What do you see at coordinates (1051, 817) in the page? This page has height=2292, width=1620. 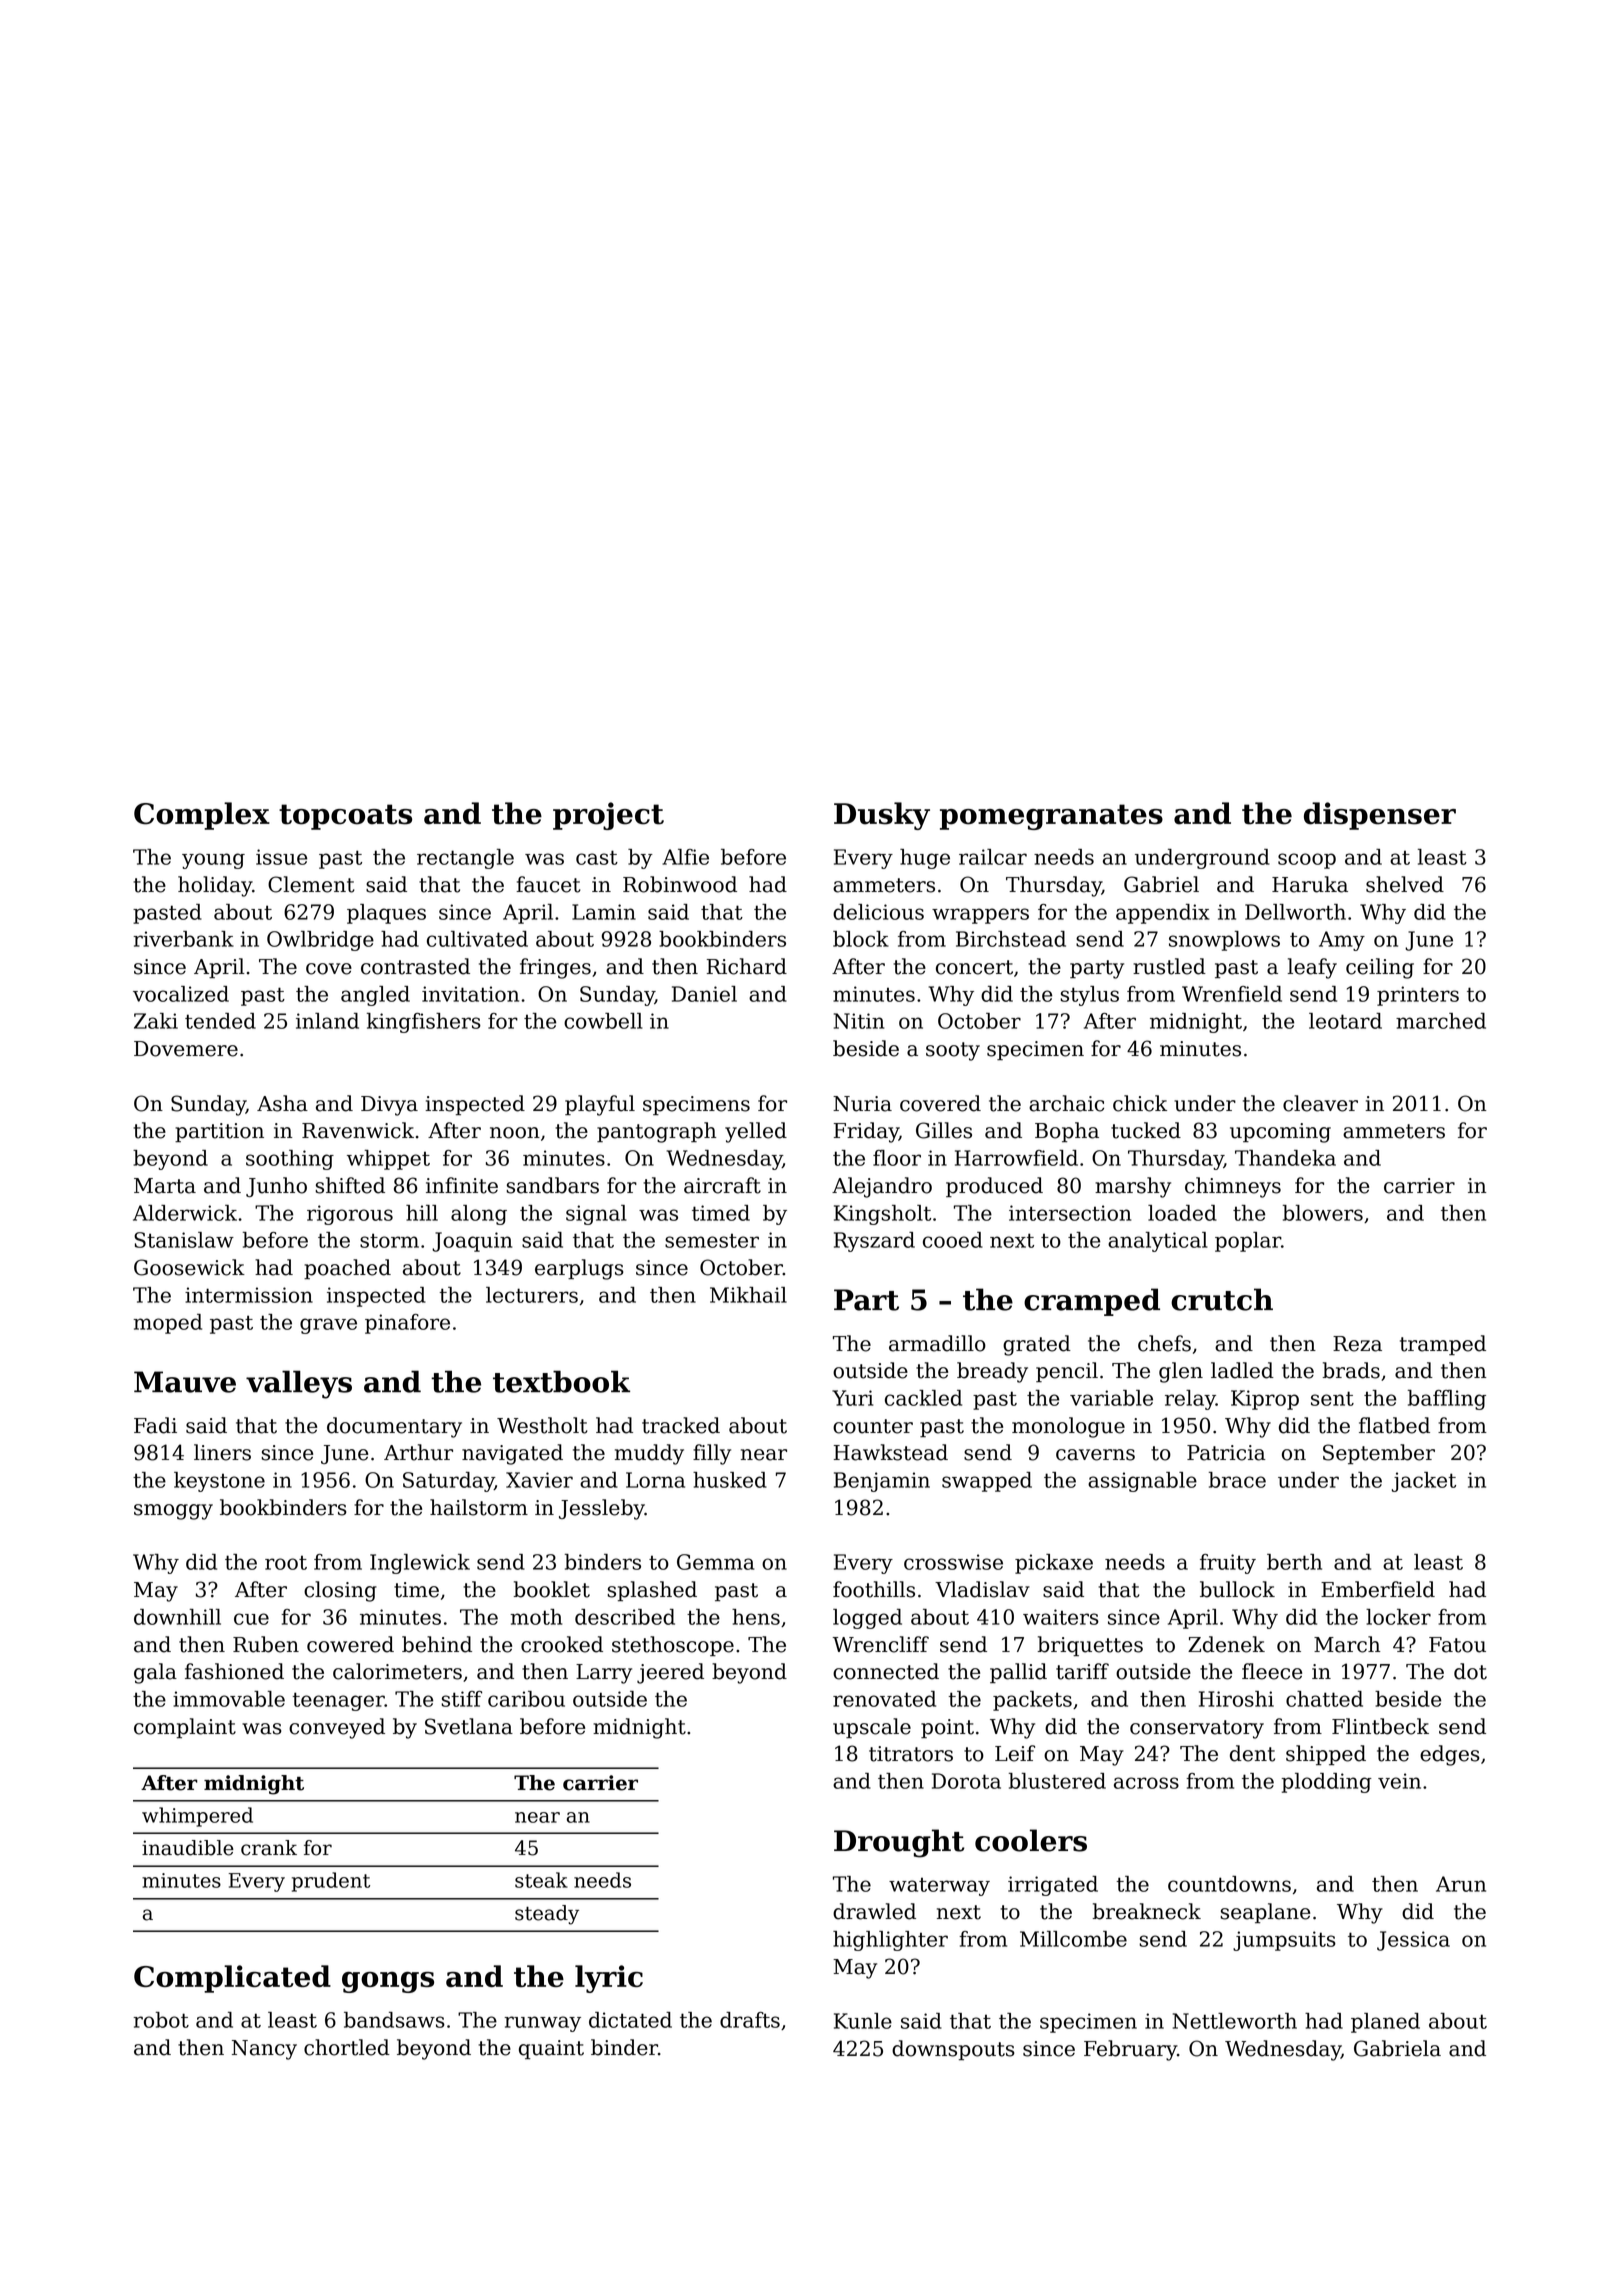 I see `pomegranates` at bounding box center [1051, 817].
